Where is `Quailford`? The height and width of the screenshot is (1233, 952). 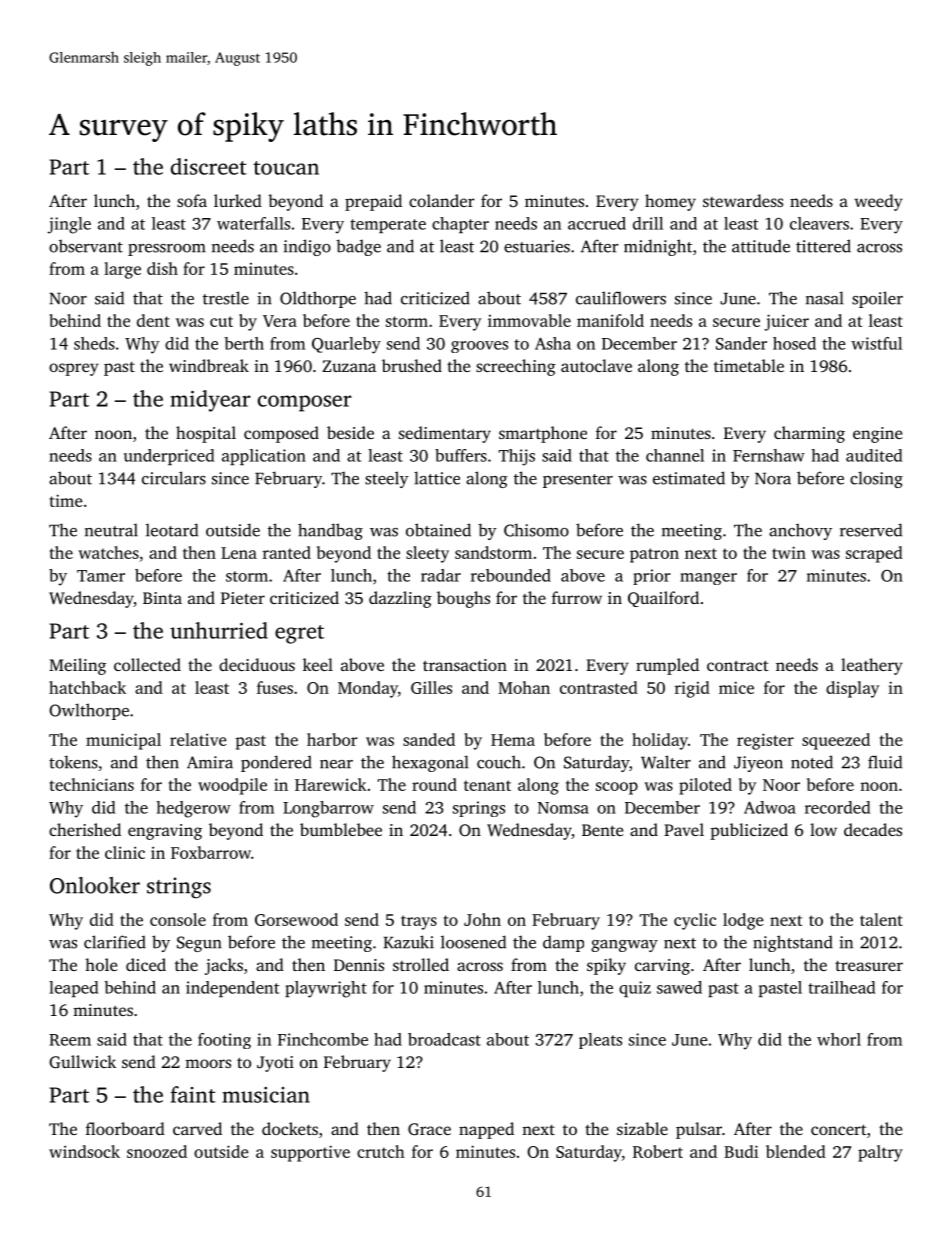 Quailford is located at coordinates (663, 599).
